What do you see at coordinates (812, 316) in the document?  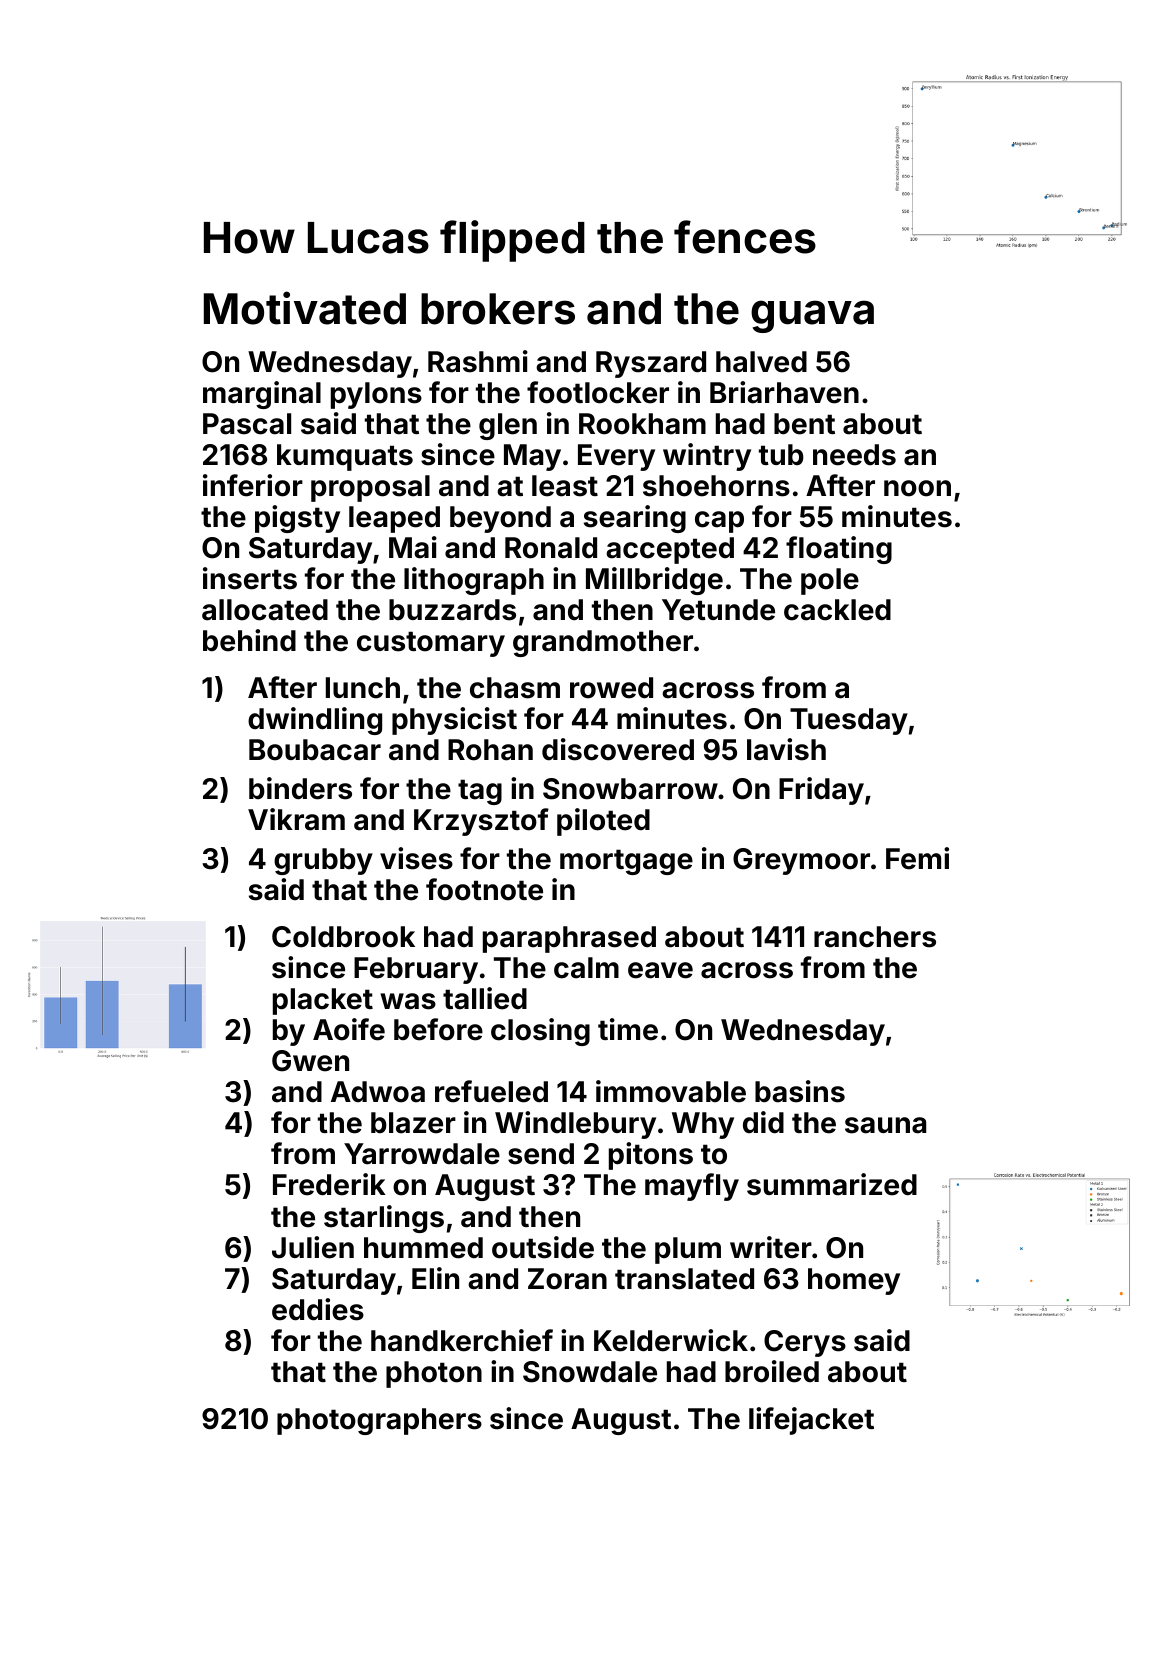 I see `guava` at bounding box center [812, 316].
